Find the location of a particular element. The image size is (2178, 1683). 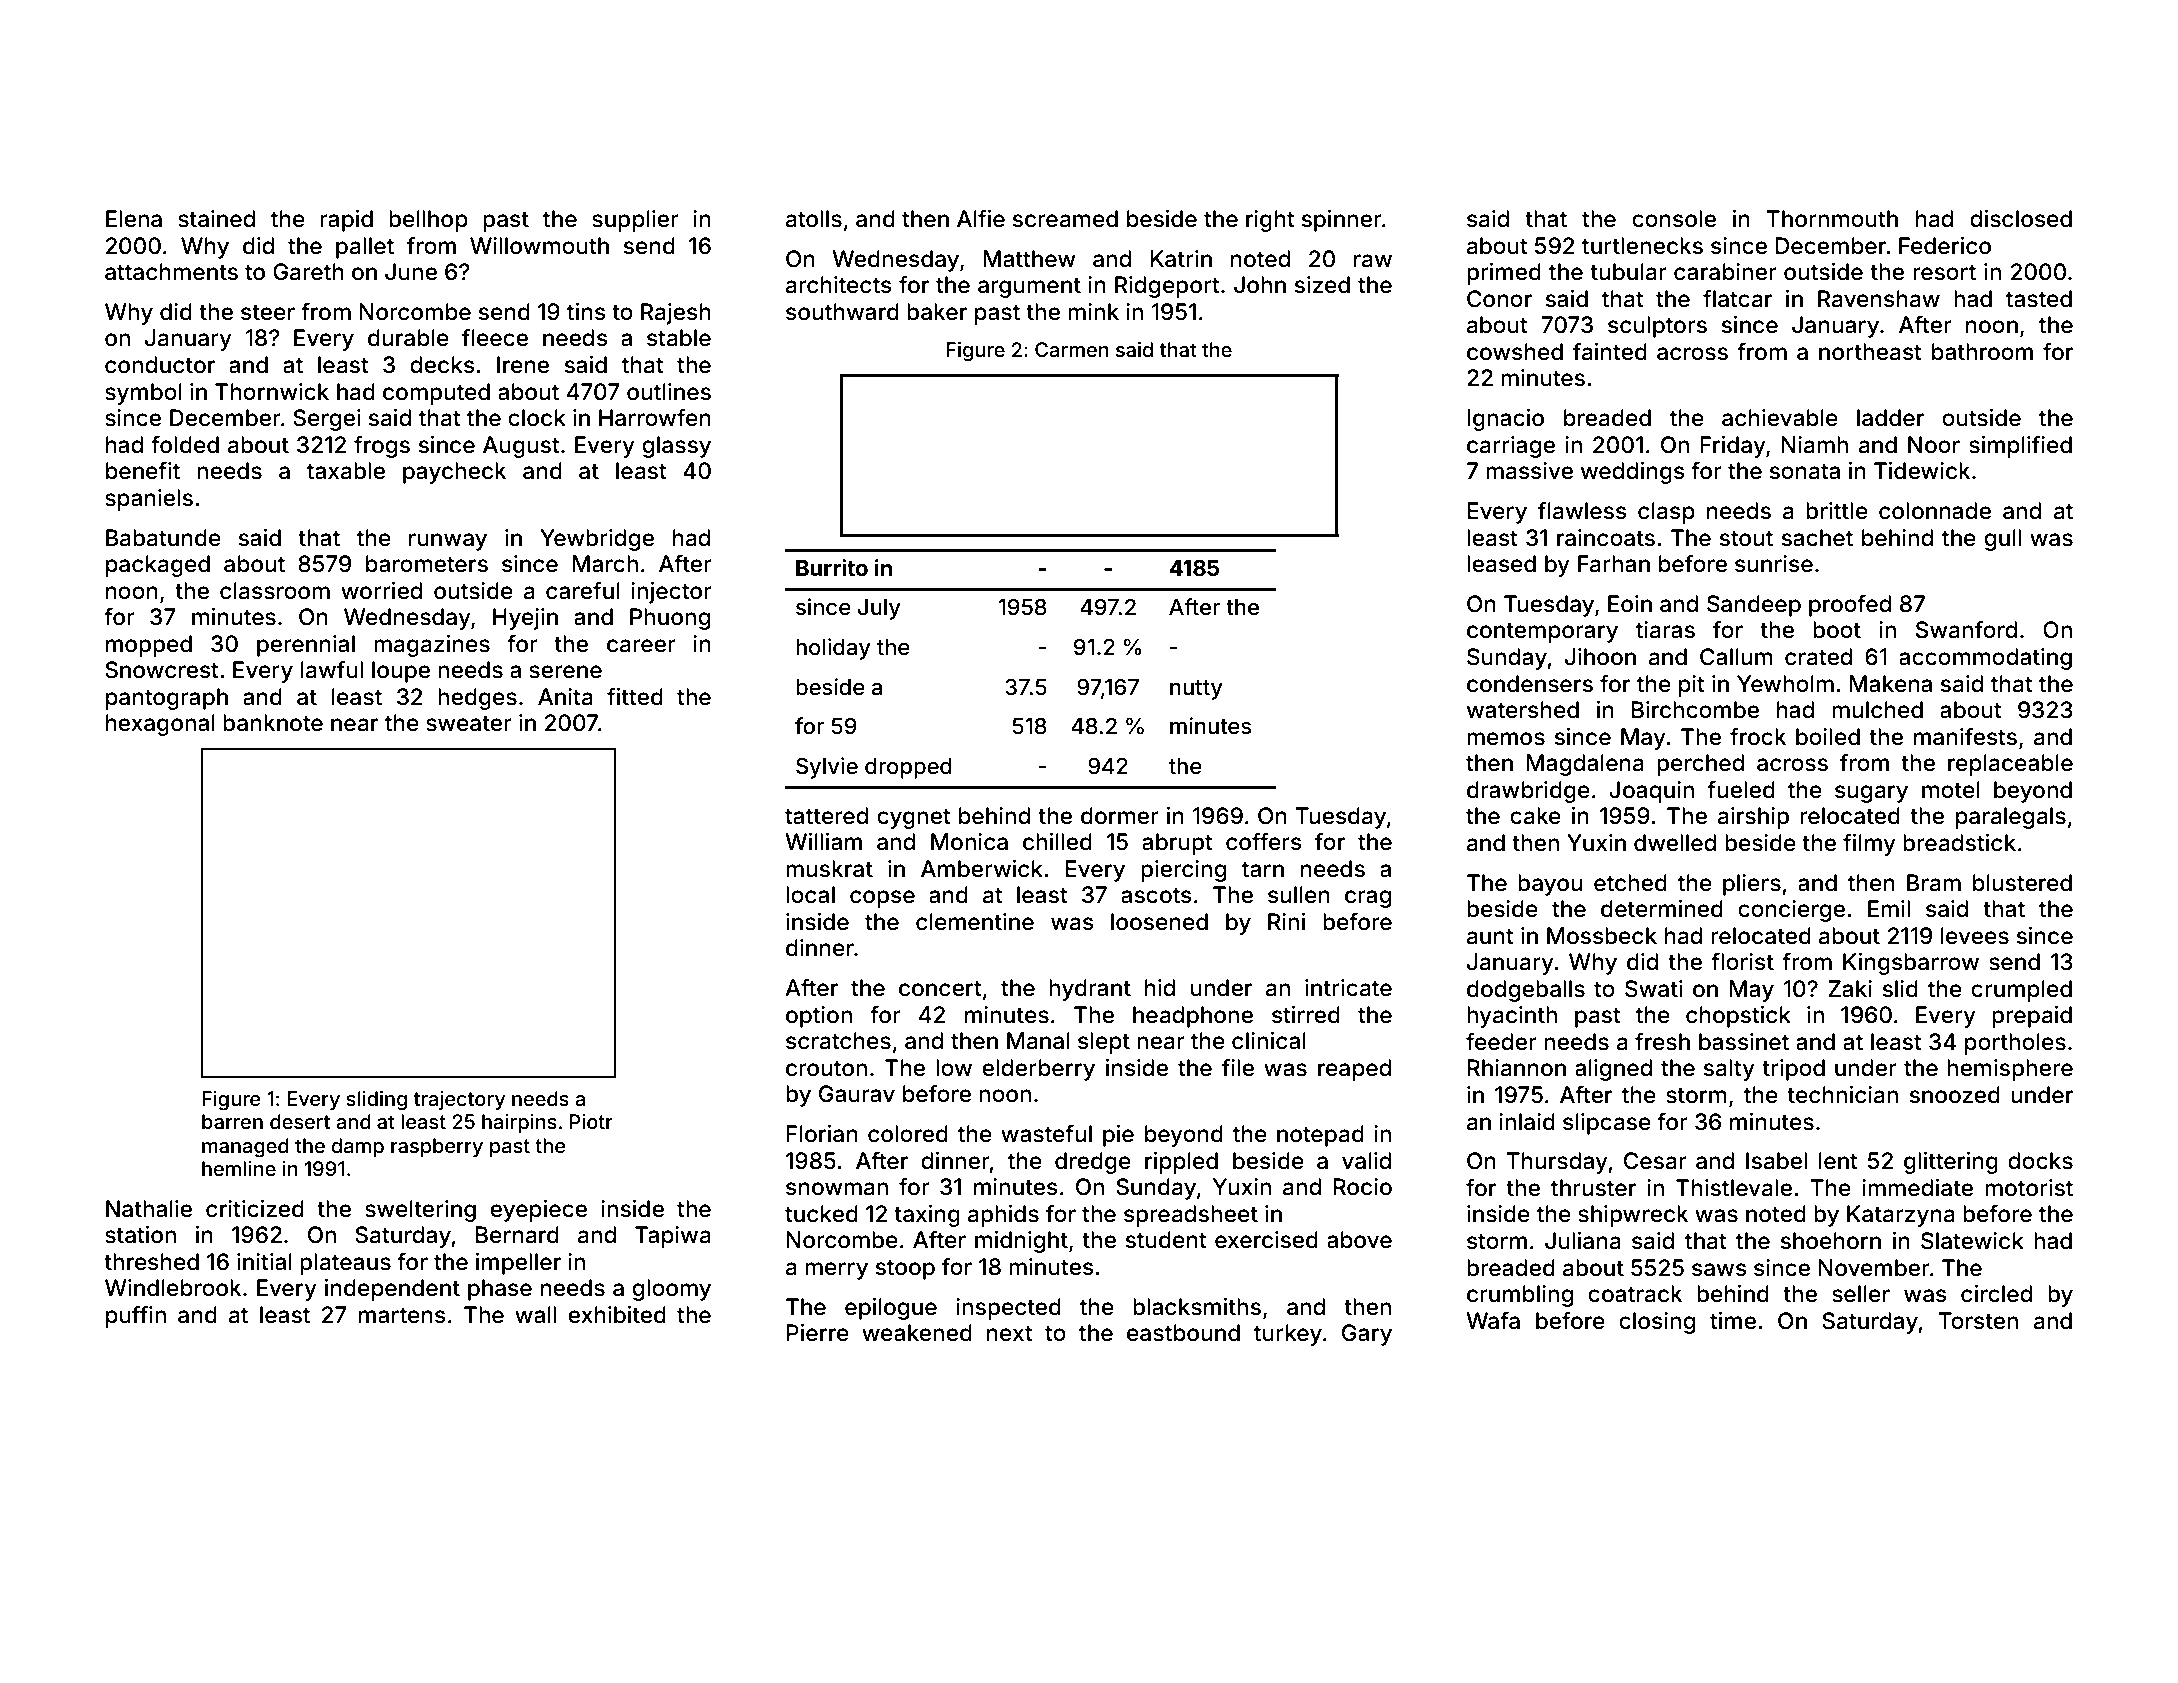

stained is located at coordinates (216, 219).
